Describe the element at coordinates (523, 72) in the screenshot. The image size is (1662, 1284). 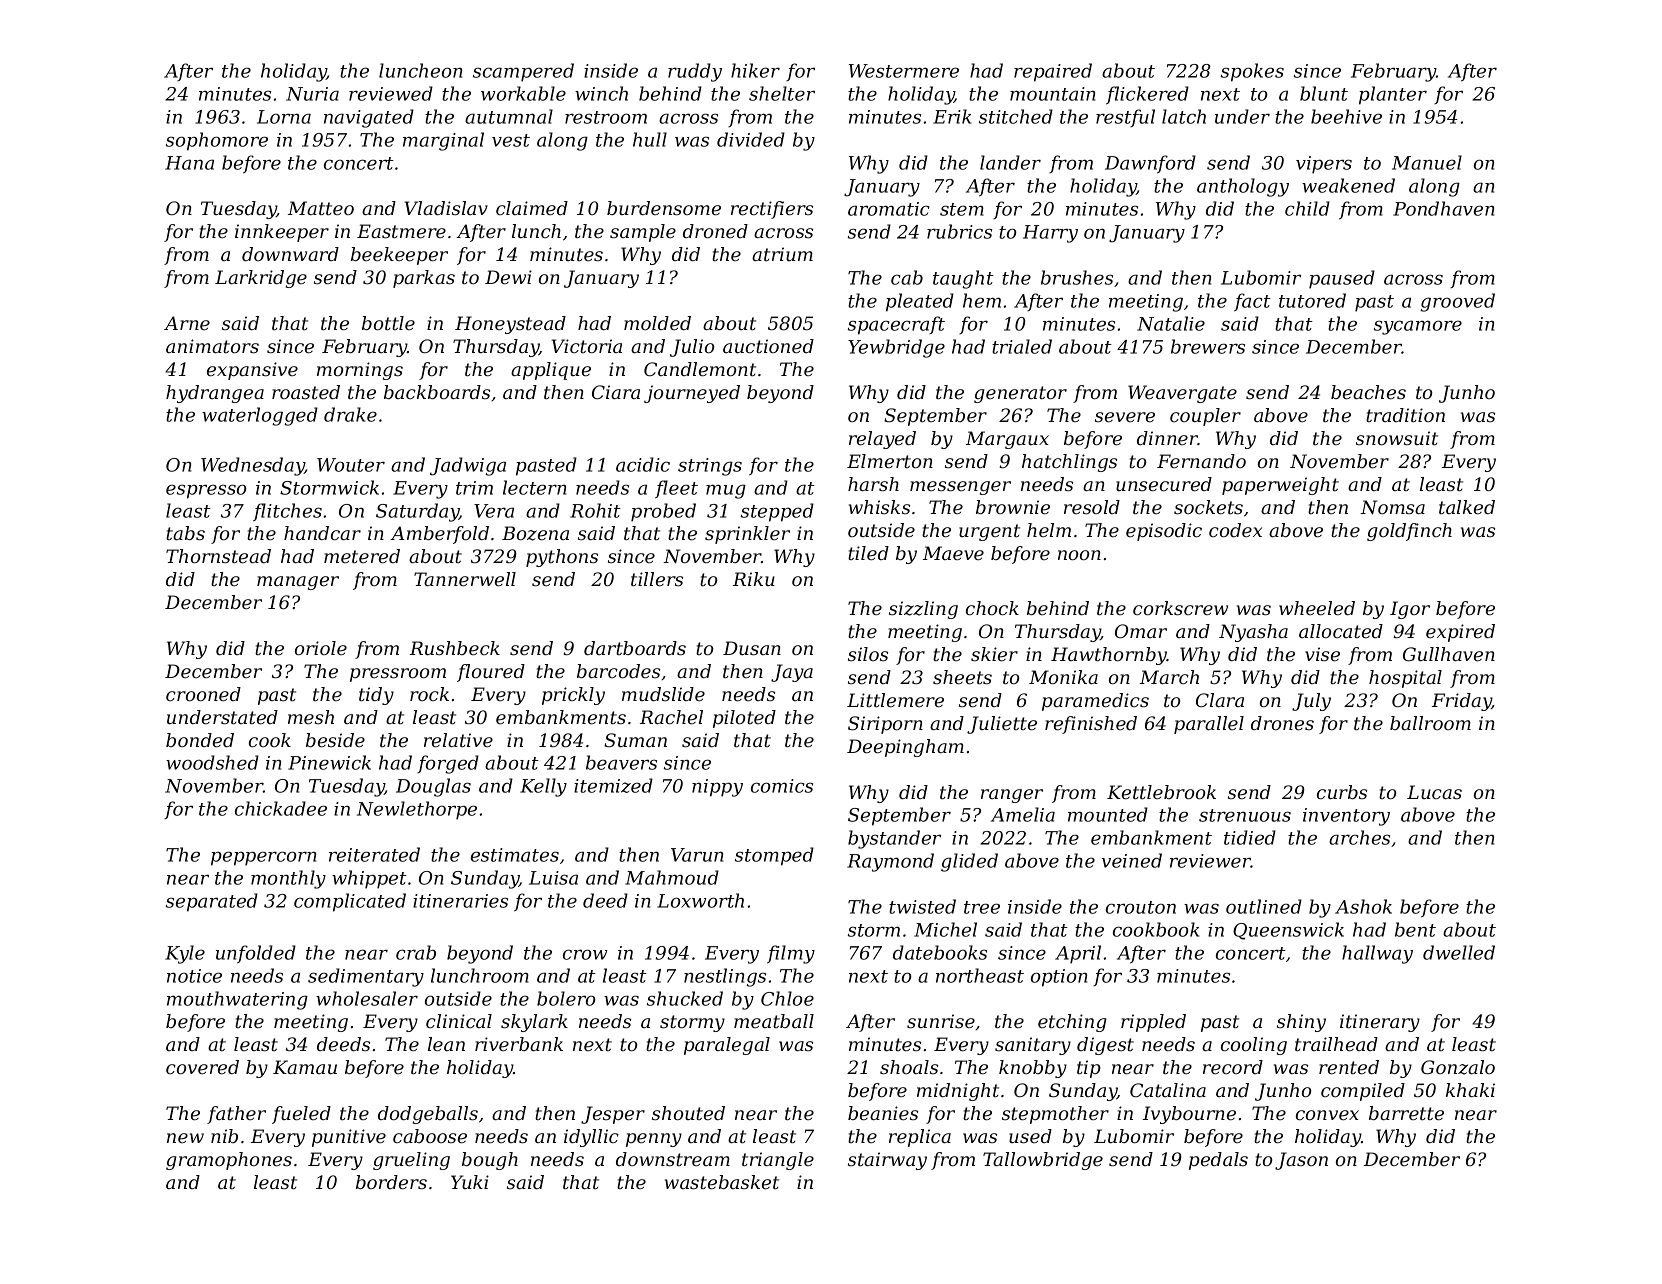
I see `scampered` at that location.
